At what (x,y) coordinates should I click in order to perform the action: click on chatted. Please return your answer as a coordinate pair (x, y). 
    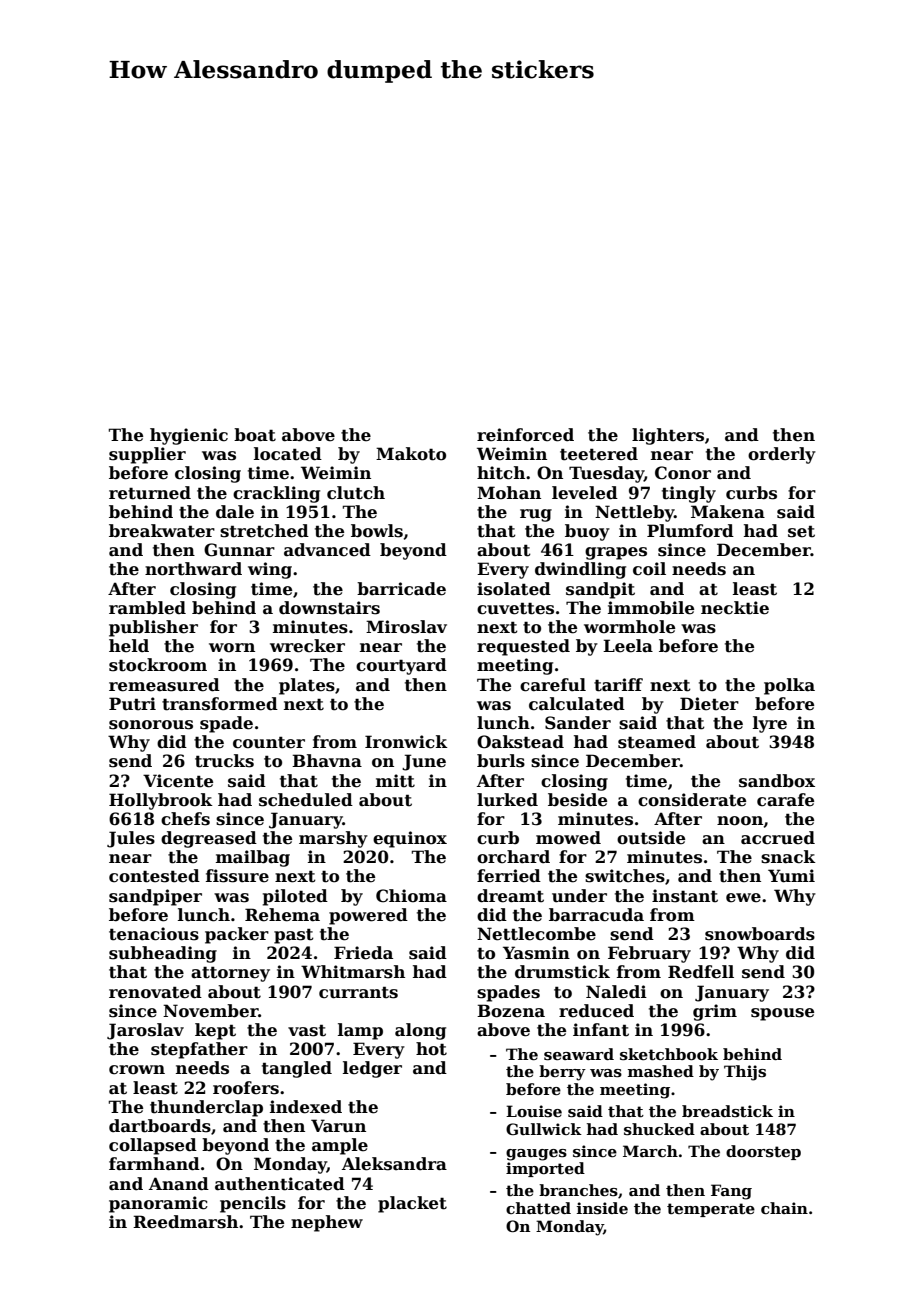
    Looking at the image, I should click on (538, 1208).
